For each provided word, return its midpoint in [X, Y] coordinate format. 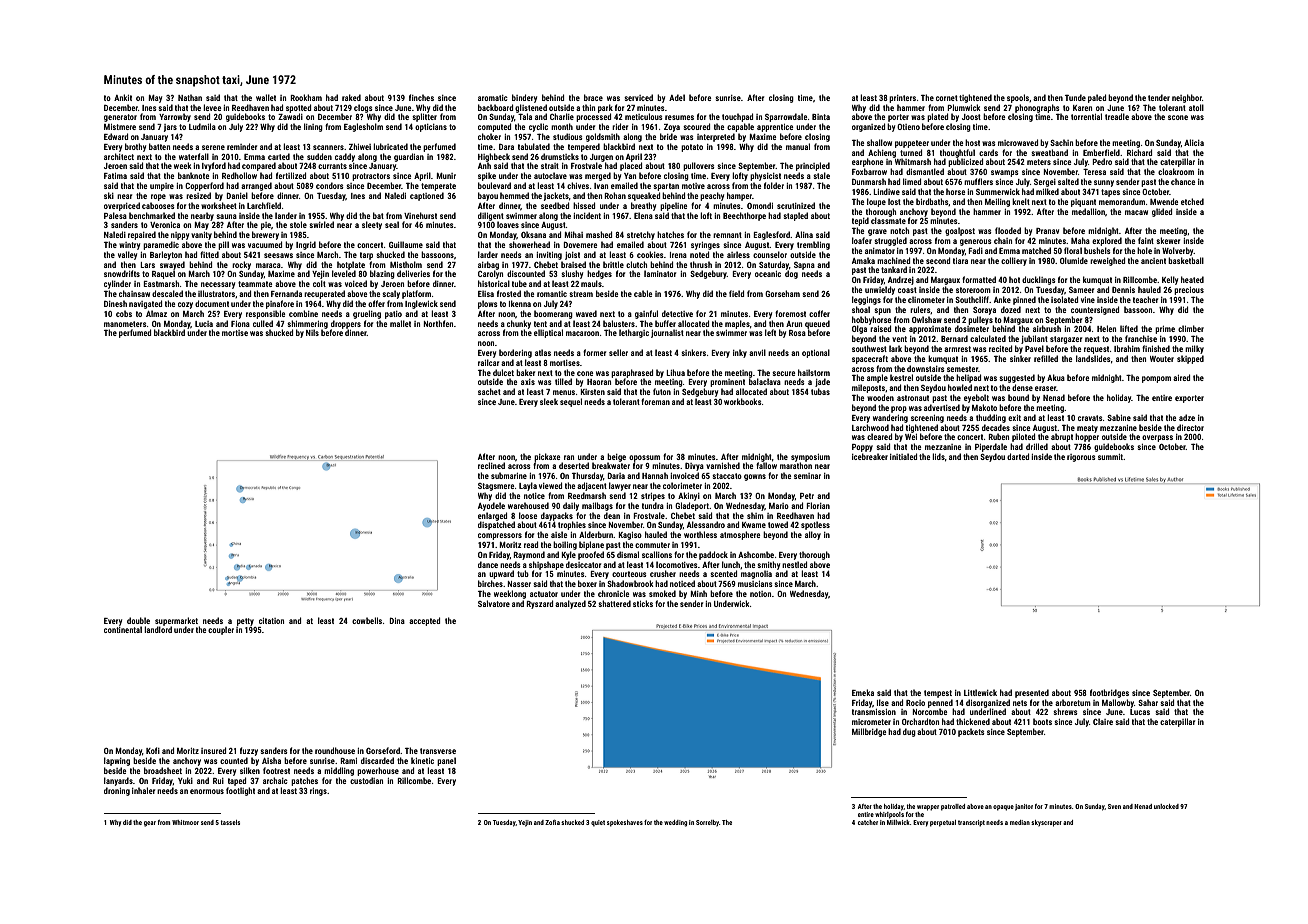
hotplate [351, 265]
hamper [739, 196]
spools [1018, 98]
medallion [1088, 211]
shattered [614, 603]
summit [1110, 457]
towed [778, 524]
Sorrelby [707, 823]
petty [245, 622]
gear [150, 824]
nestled [794, 564]
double [138, 620]
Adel [677, 97]
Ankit [123, 97]
